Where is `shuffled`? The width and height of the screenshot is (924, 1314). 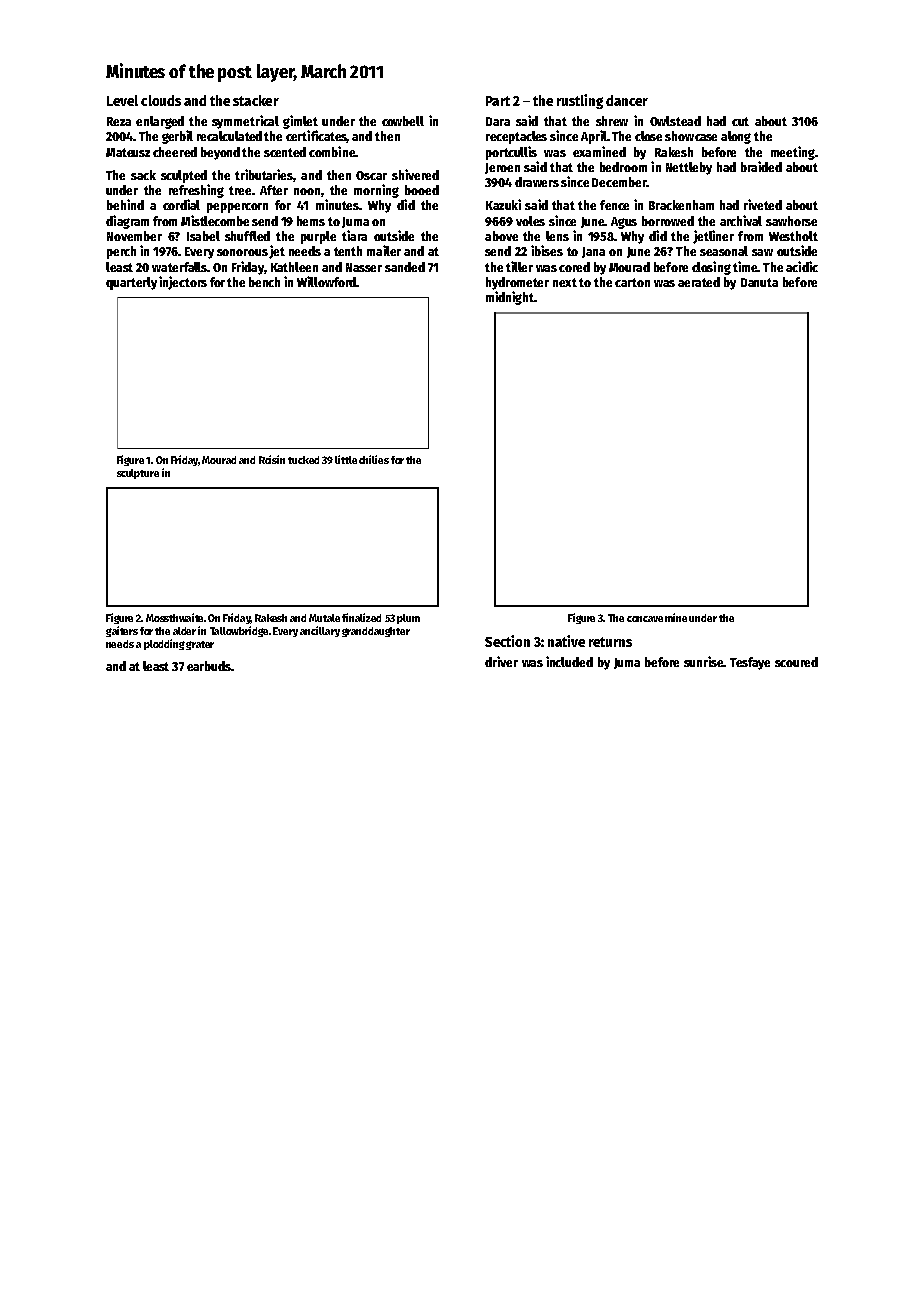 shuffled is located at coordinates (247, 236).
